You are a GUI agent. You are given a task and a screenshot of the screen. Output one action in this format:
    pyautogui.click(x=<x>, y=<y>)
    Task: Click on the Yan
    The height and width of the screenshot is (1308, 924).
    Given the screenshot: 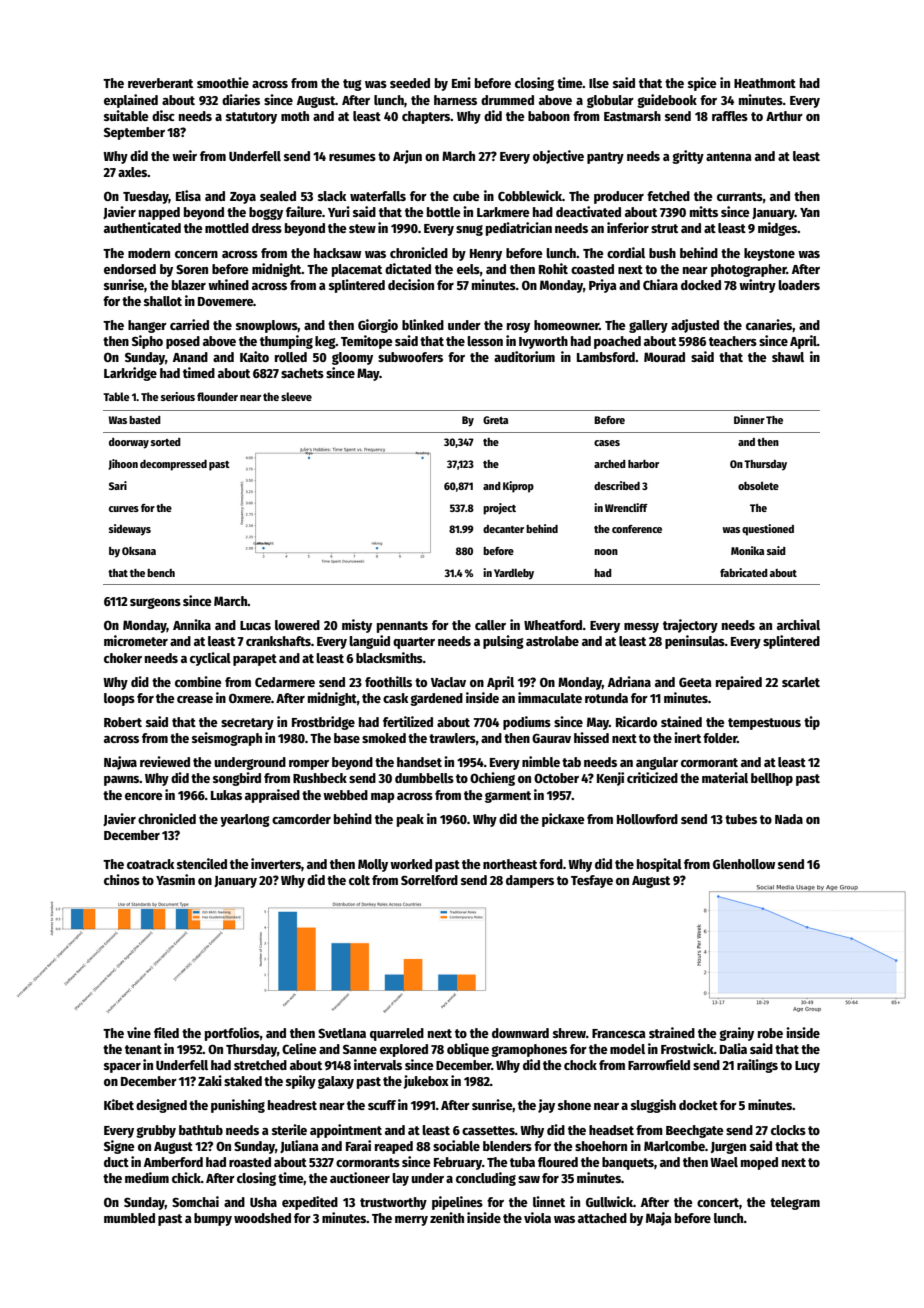 What is the action you would take?
    pyautogui.click(x=810, y=212)
